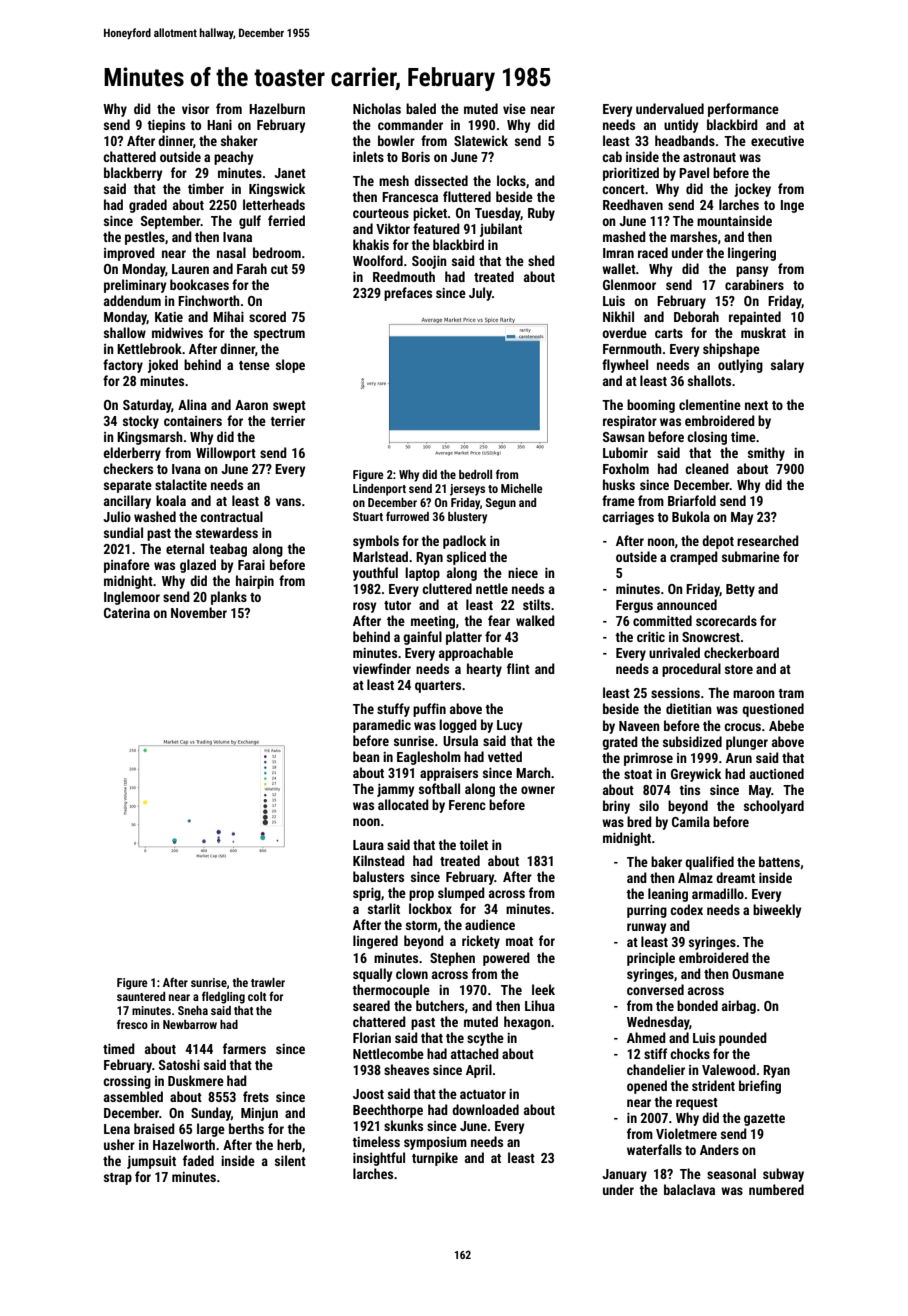 Image resolution: width=908 pixels, height=1316 pixels. What do you see at coordinates (377, 108) in the screenshot?
I see `Nicholas` at bounding box center [377, 108].
